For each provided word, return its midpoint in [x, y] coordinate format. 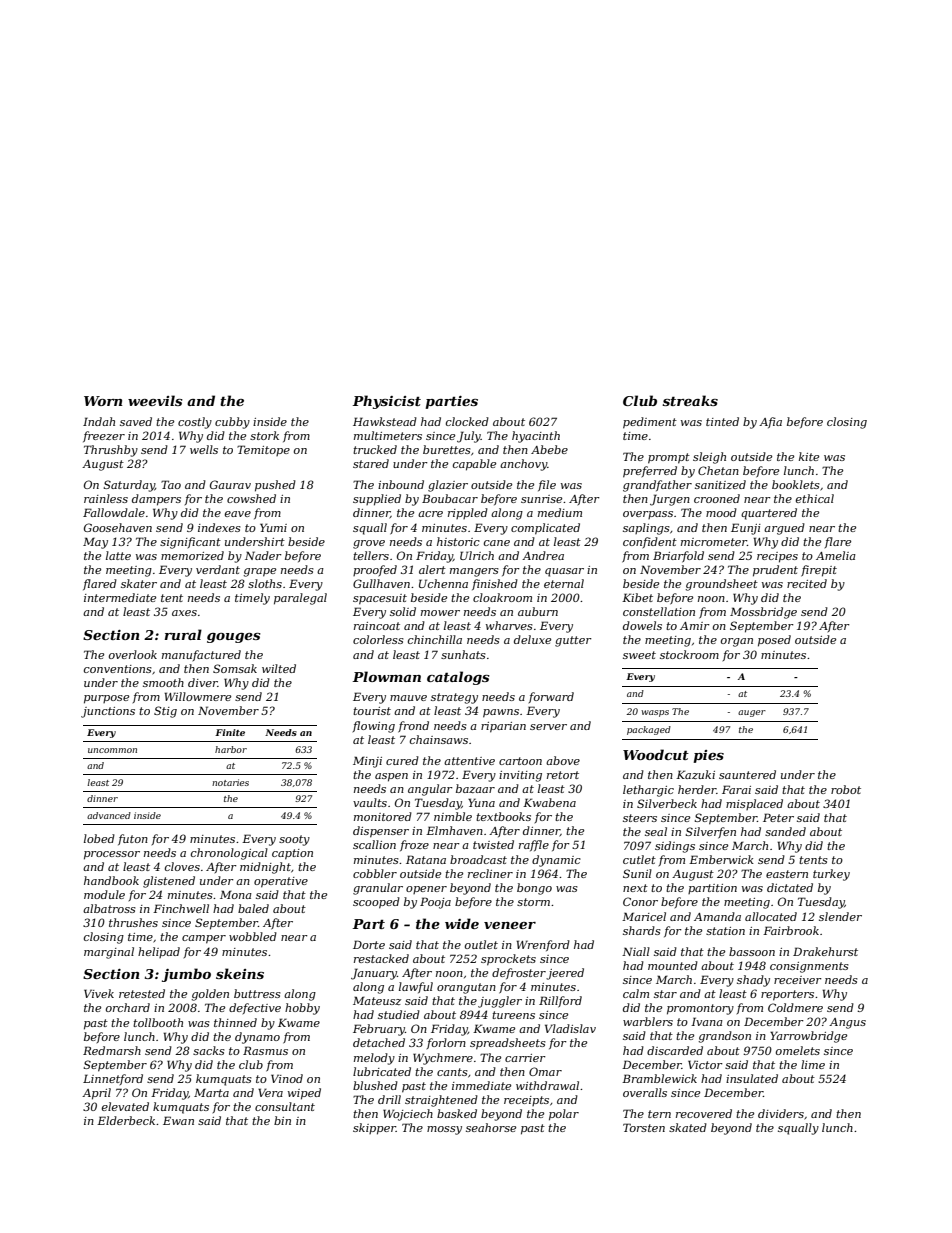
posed [774, 641]
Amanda [717, 916]
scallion [374, 844]
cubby [232, 423]
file [547, 485]
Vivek [99, 993]
